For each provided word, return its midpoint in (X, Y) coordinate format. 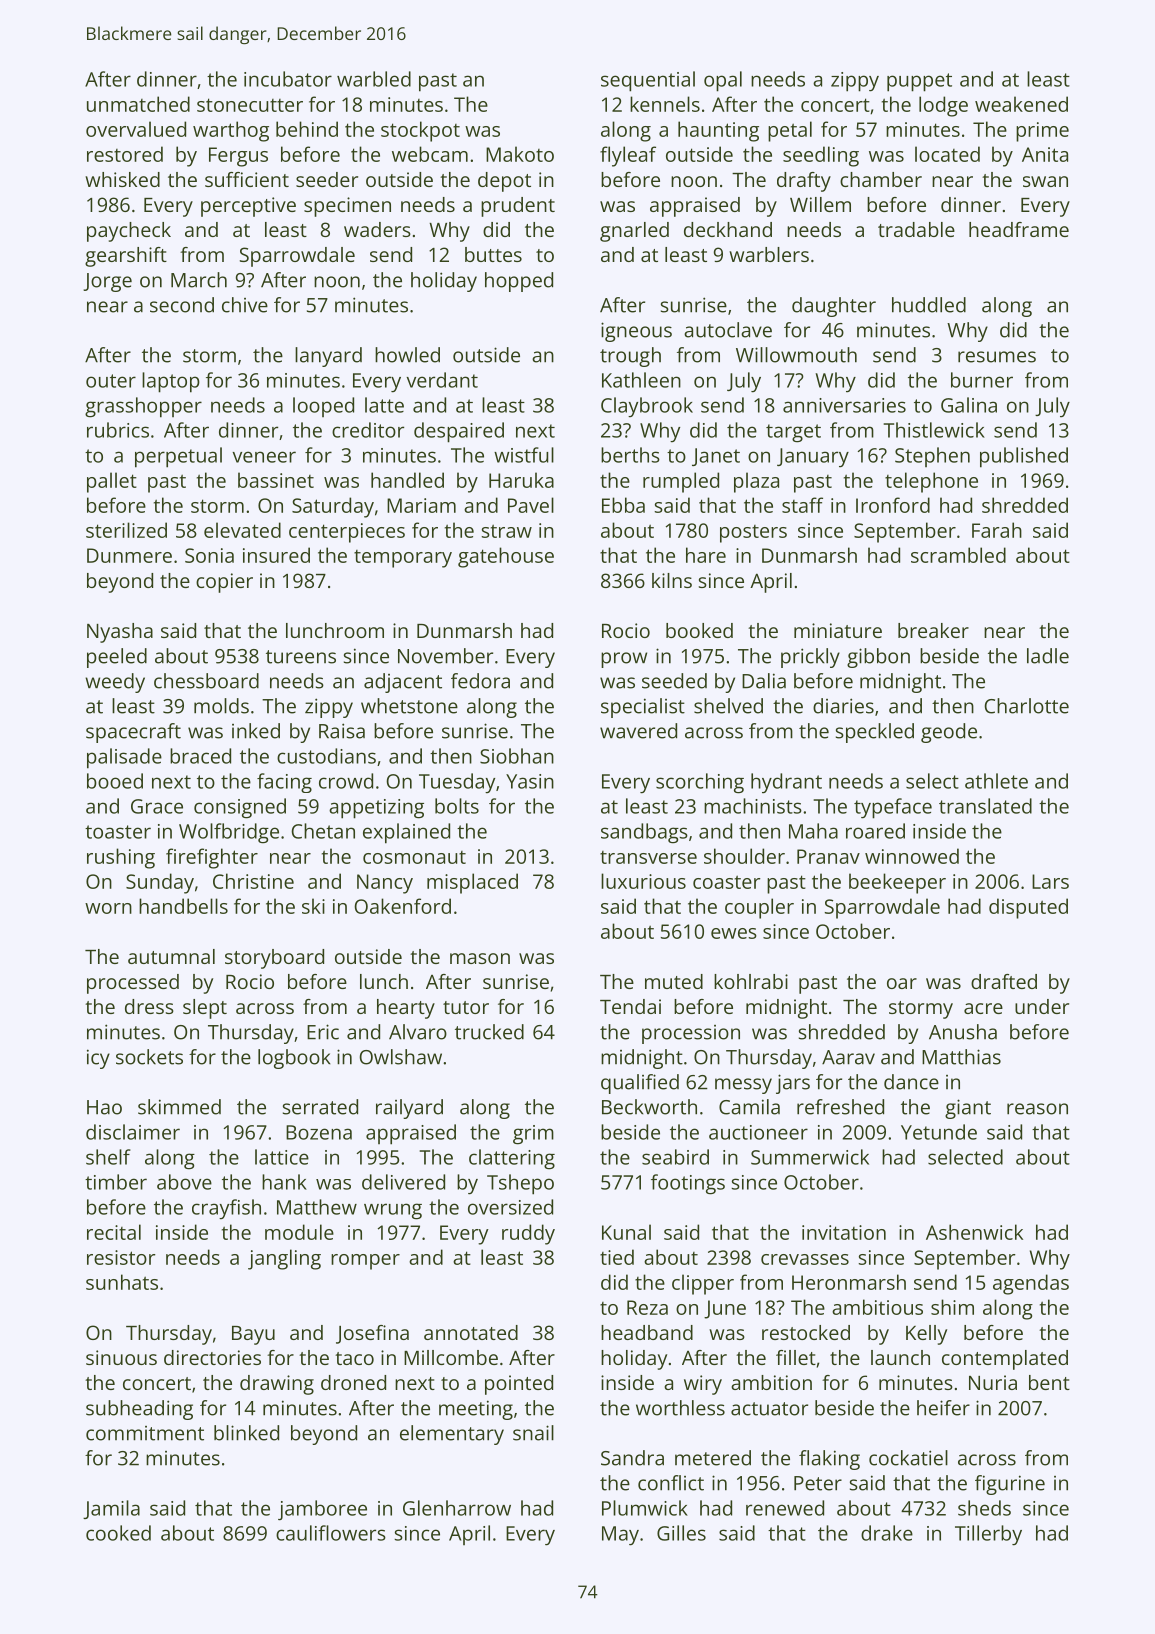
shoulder (744, 856)
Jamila (111, 1509)
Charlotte (1027, 706)
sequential (648, 81)
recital (114, 1232)
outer (111, 381)
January (813, 457)
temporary (403, 559)
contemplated (1005, 1360)
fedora (480, 681)
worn (108, 908)
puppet (919, 82)
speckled (875, 733)
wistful (524, 455)
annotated (471, 1332)
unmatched (138, 104)
